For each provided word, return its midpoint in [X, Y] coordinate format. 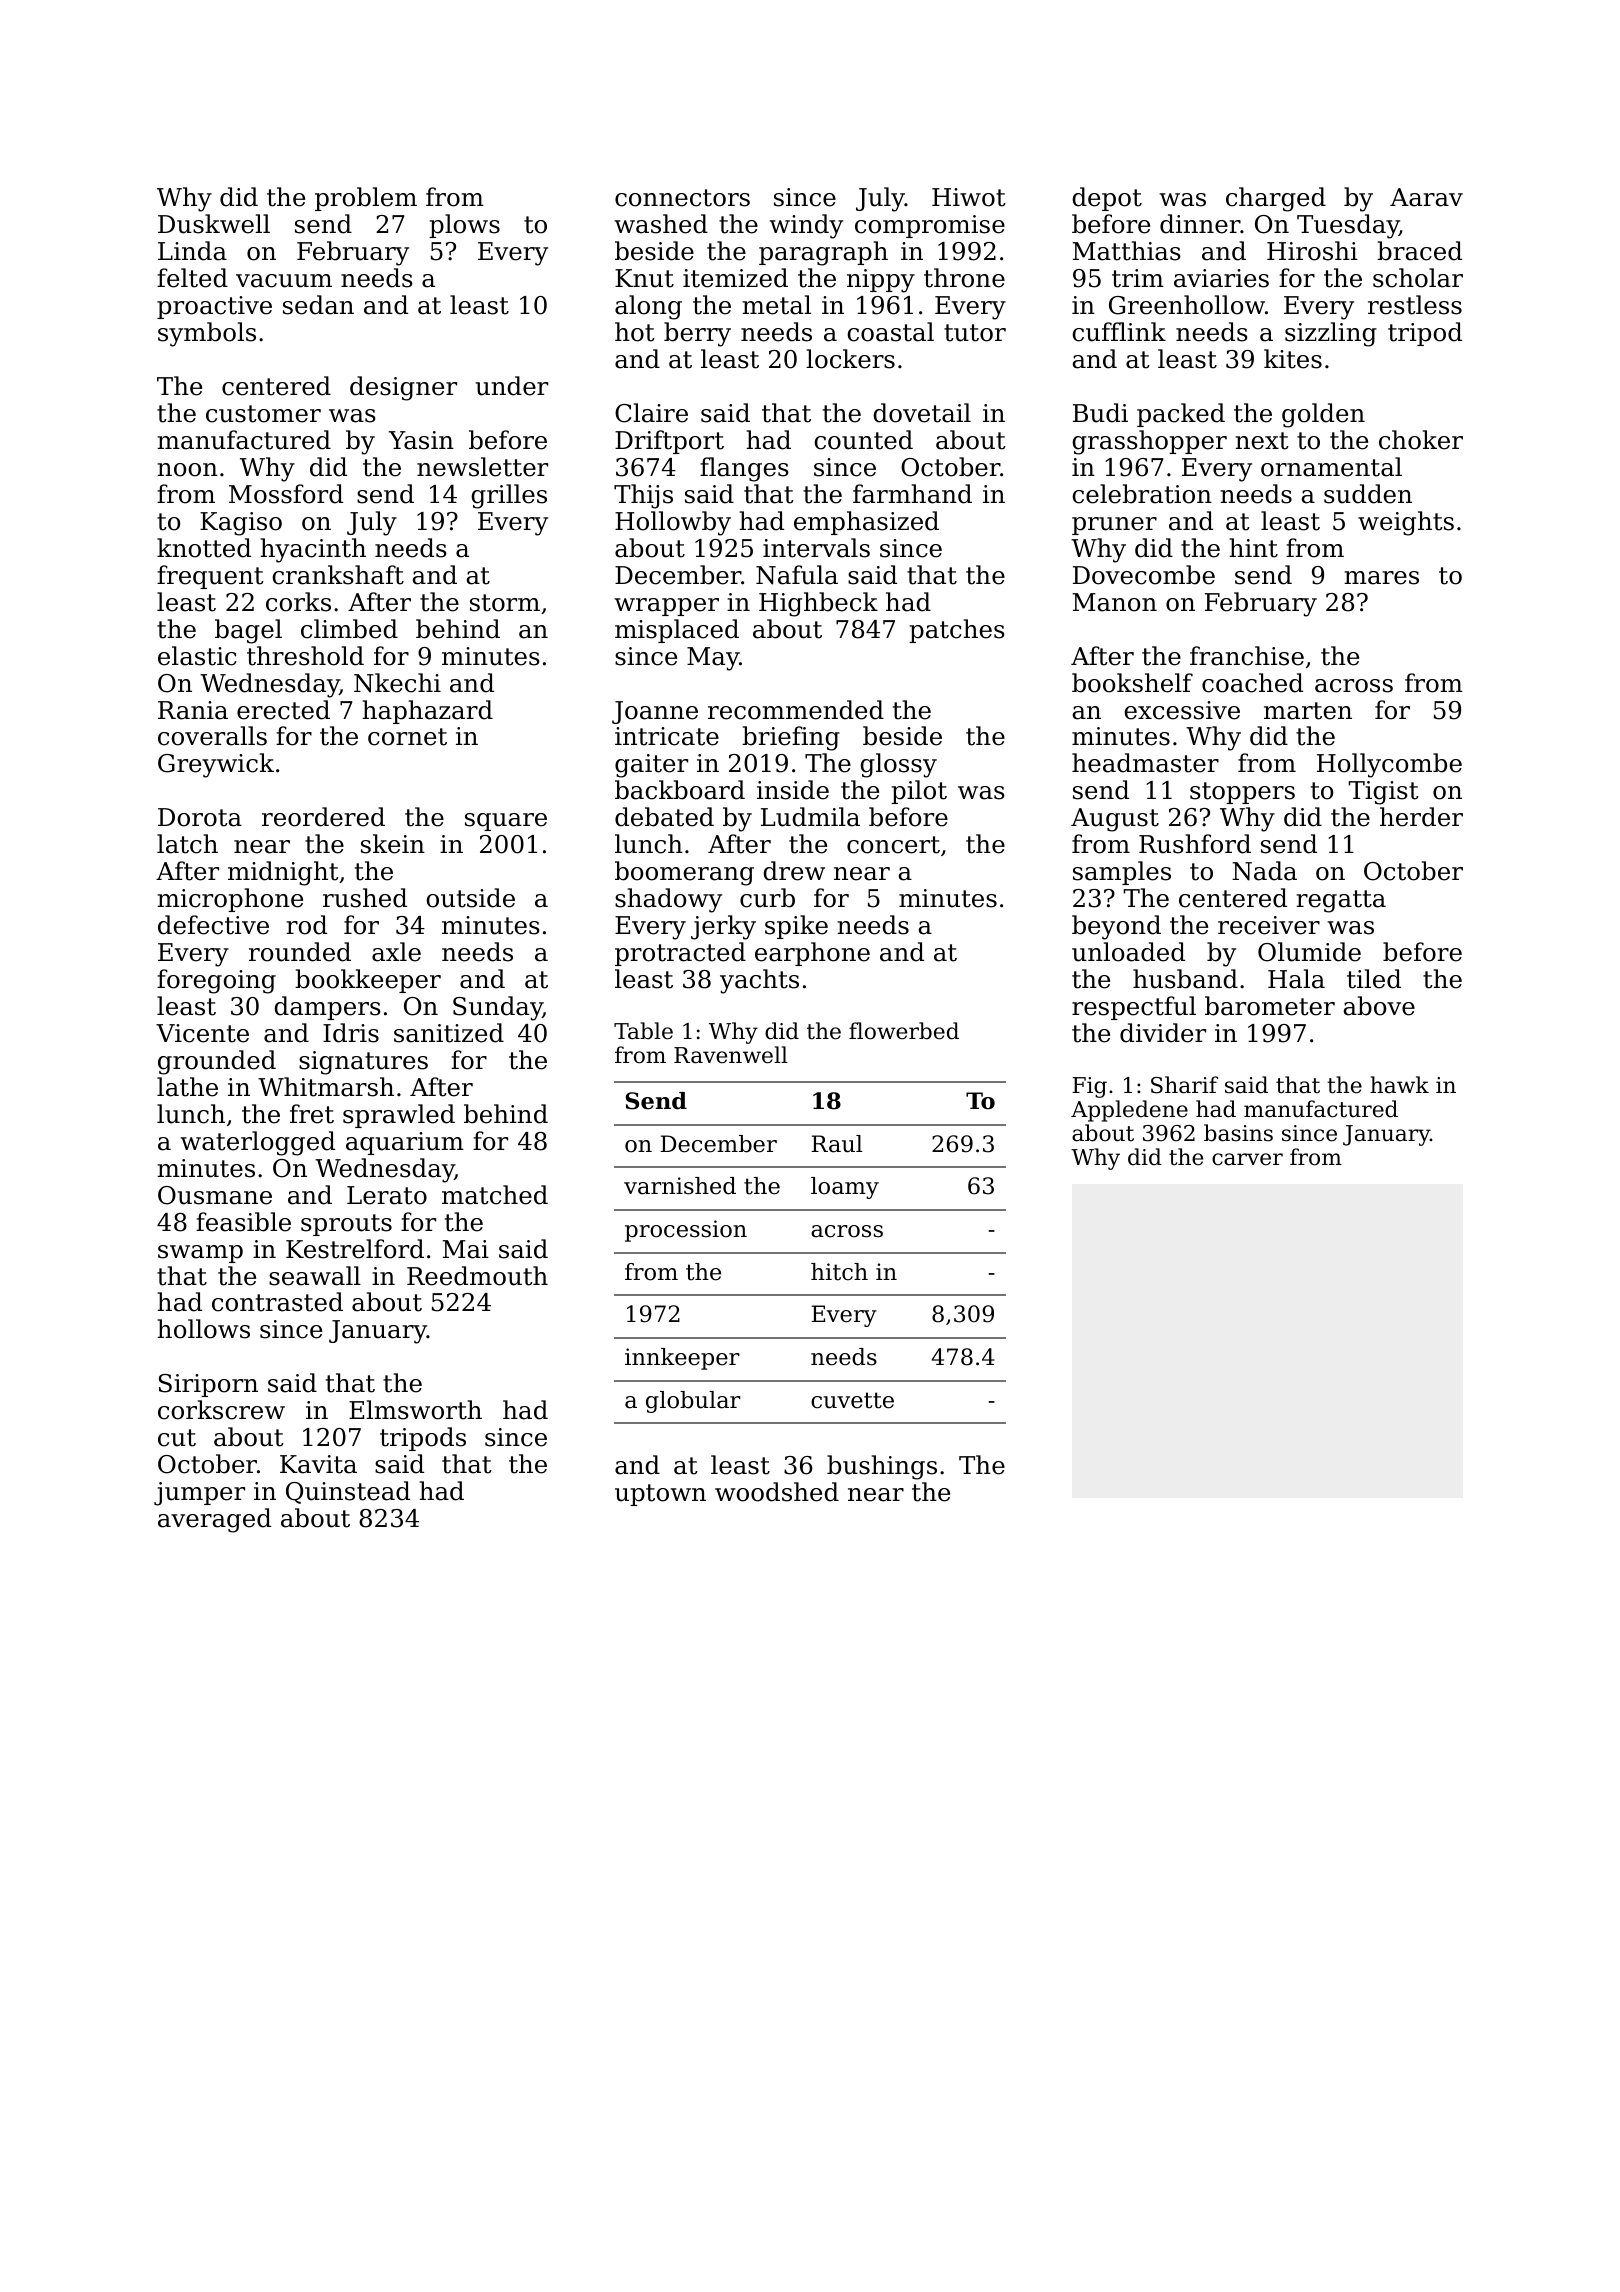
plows [464, 226]
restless [1415, 305]
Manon [1115, 602]
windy [806, 226]
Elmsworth [415, 1410]
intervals [816, 548]
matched [495, 1195]
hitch [839, 1272]
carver [1247, 1159]
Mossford [286, 494]
